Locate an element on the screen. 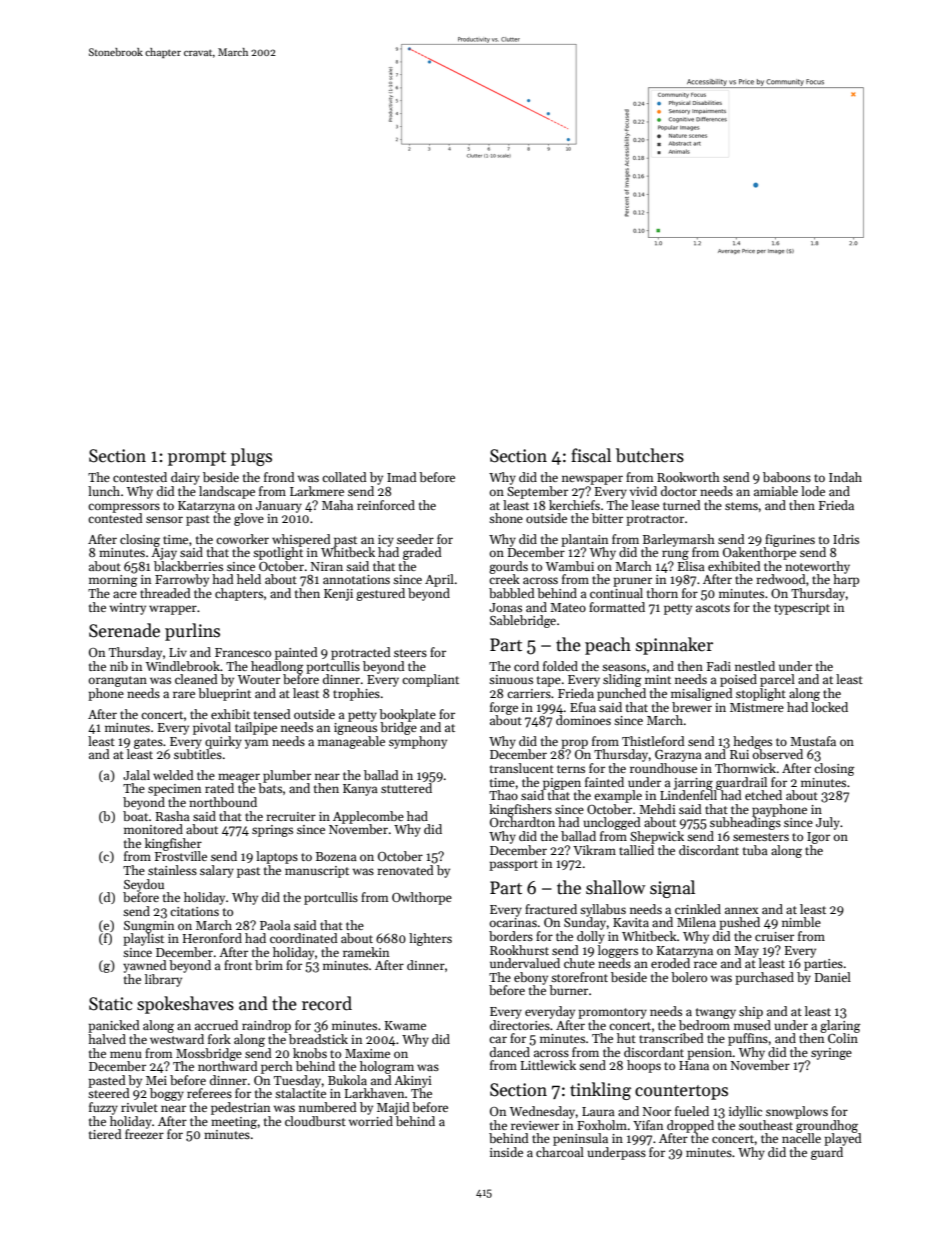 This screenshot has height=1233, width=952. carriers is located at coordinates (529, 693).
